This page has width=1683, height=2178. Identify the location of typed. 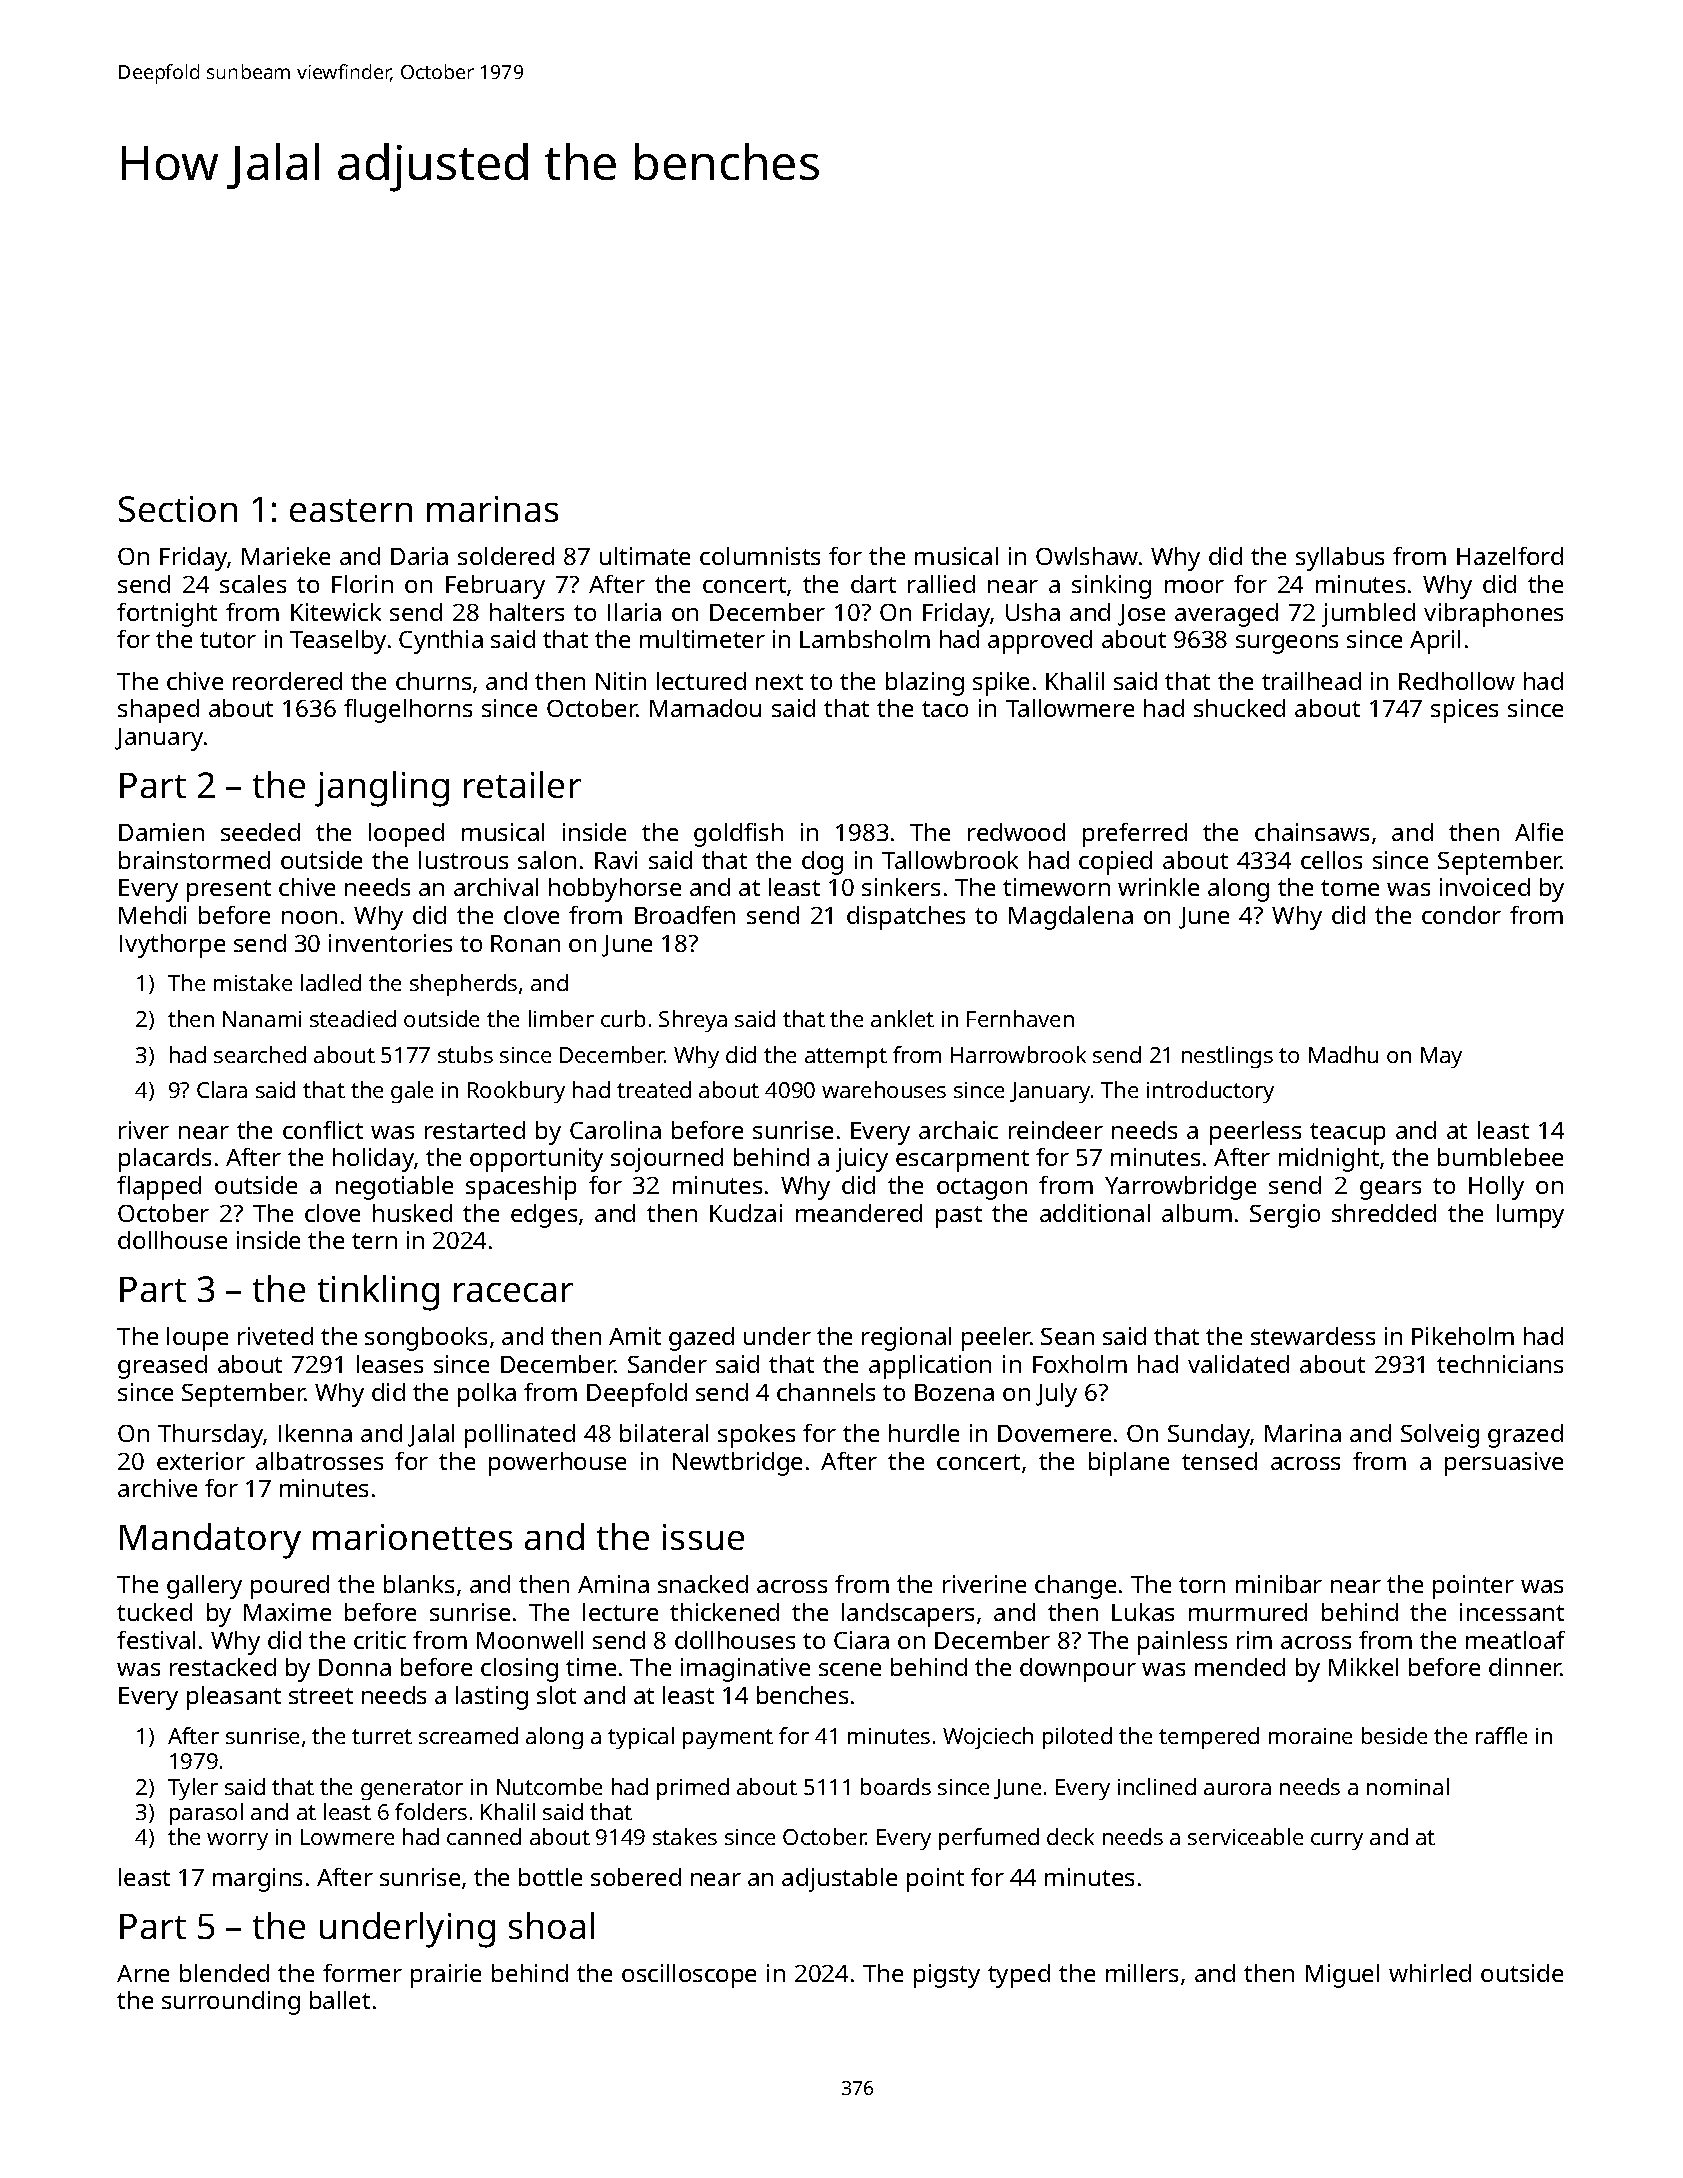
(1019, 1976).
